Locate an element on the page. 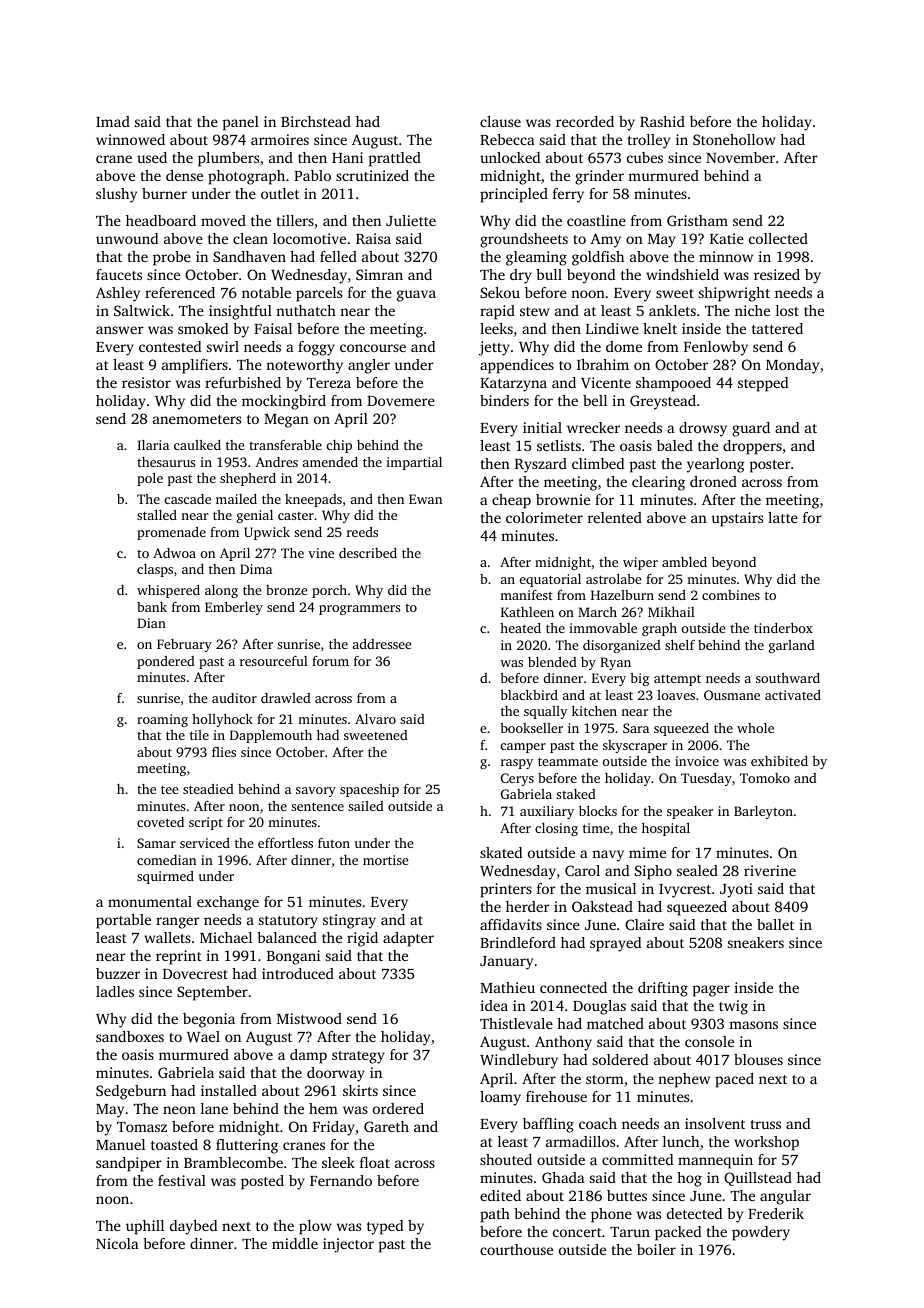 The width and height of the image is (924, 1308). mortise is located at coordinates (386, 860).
